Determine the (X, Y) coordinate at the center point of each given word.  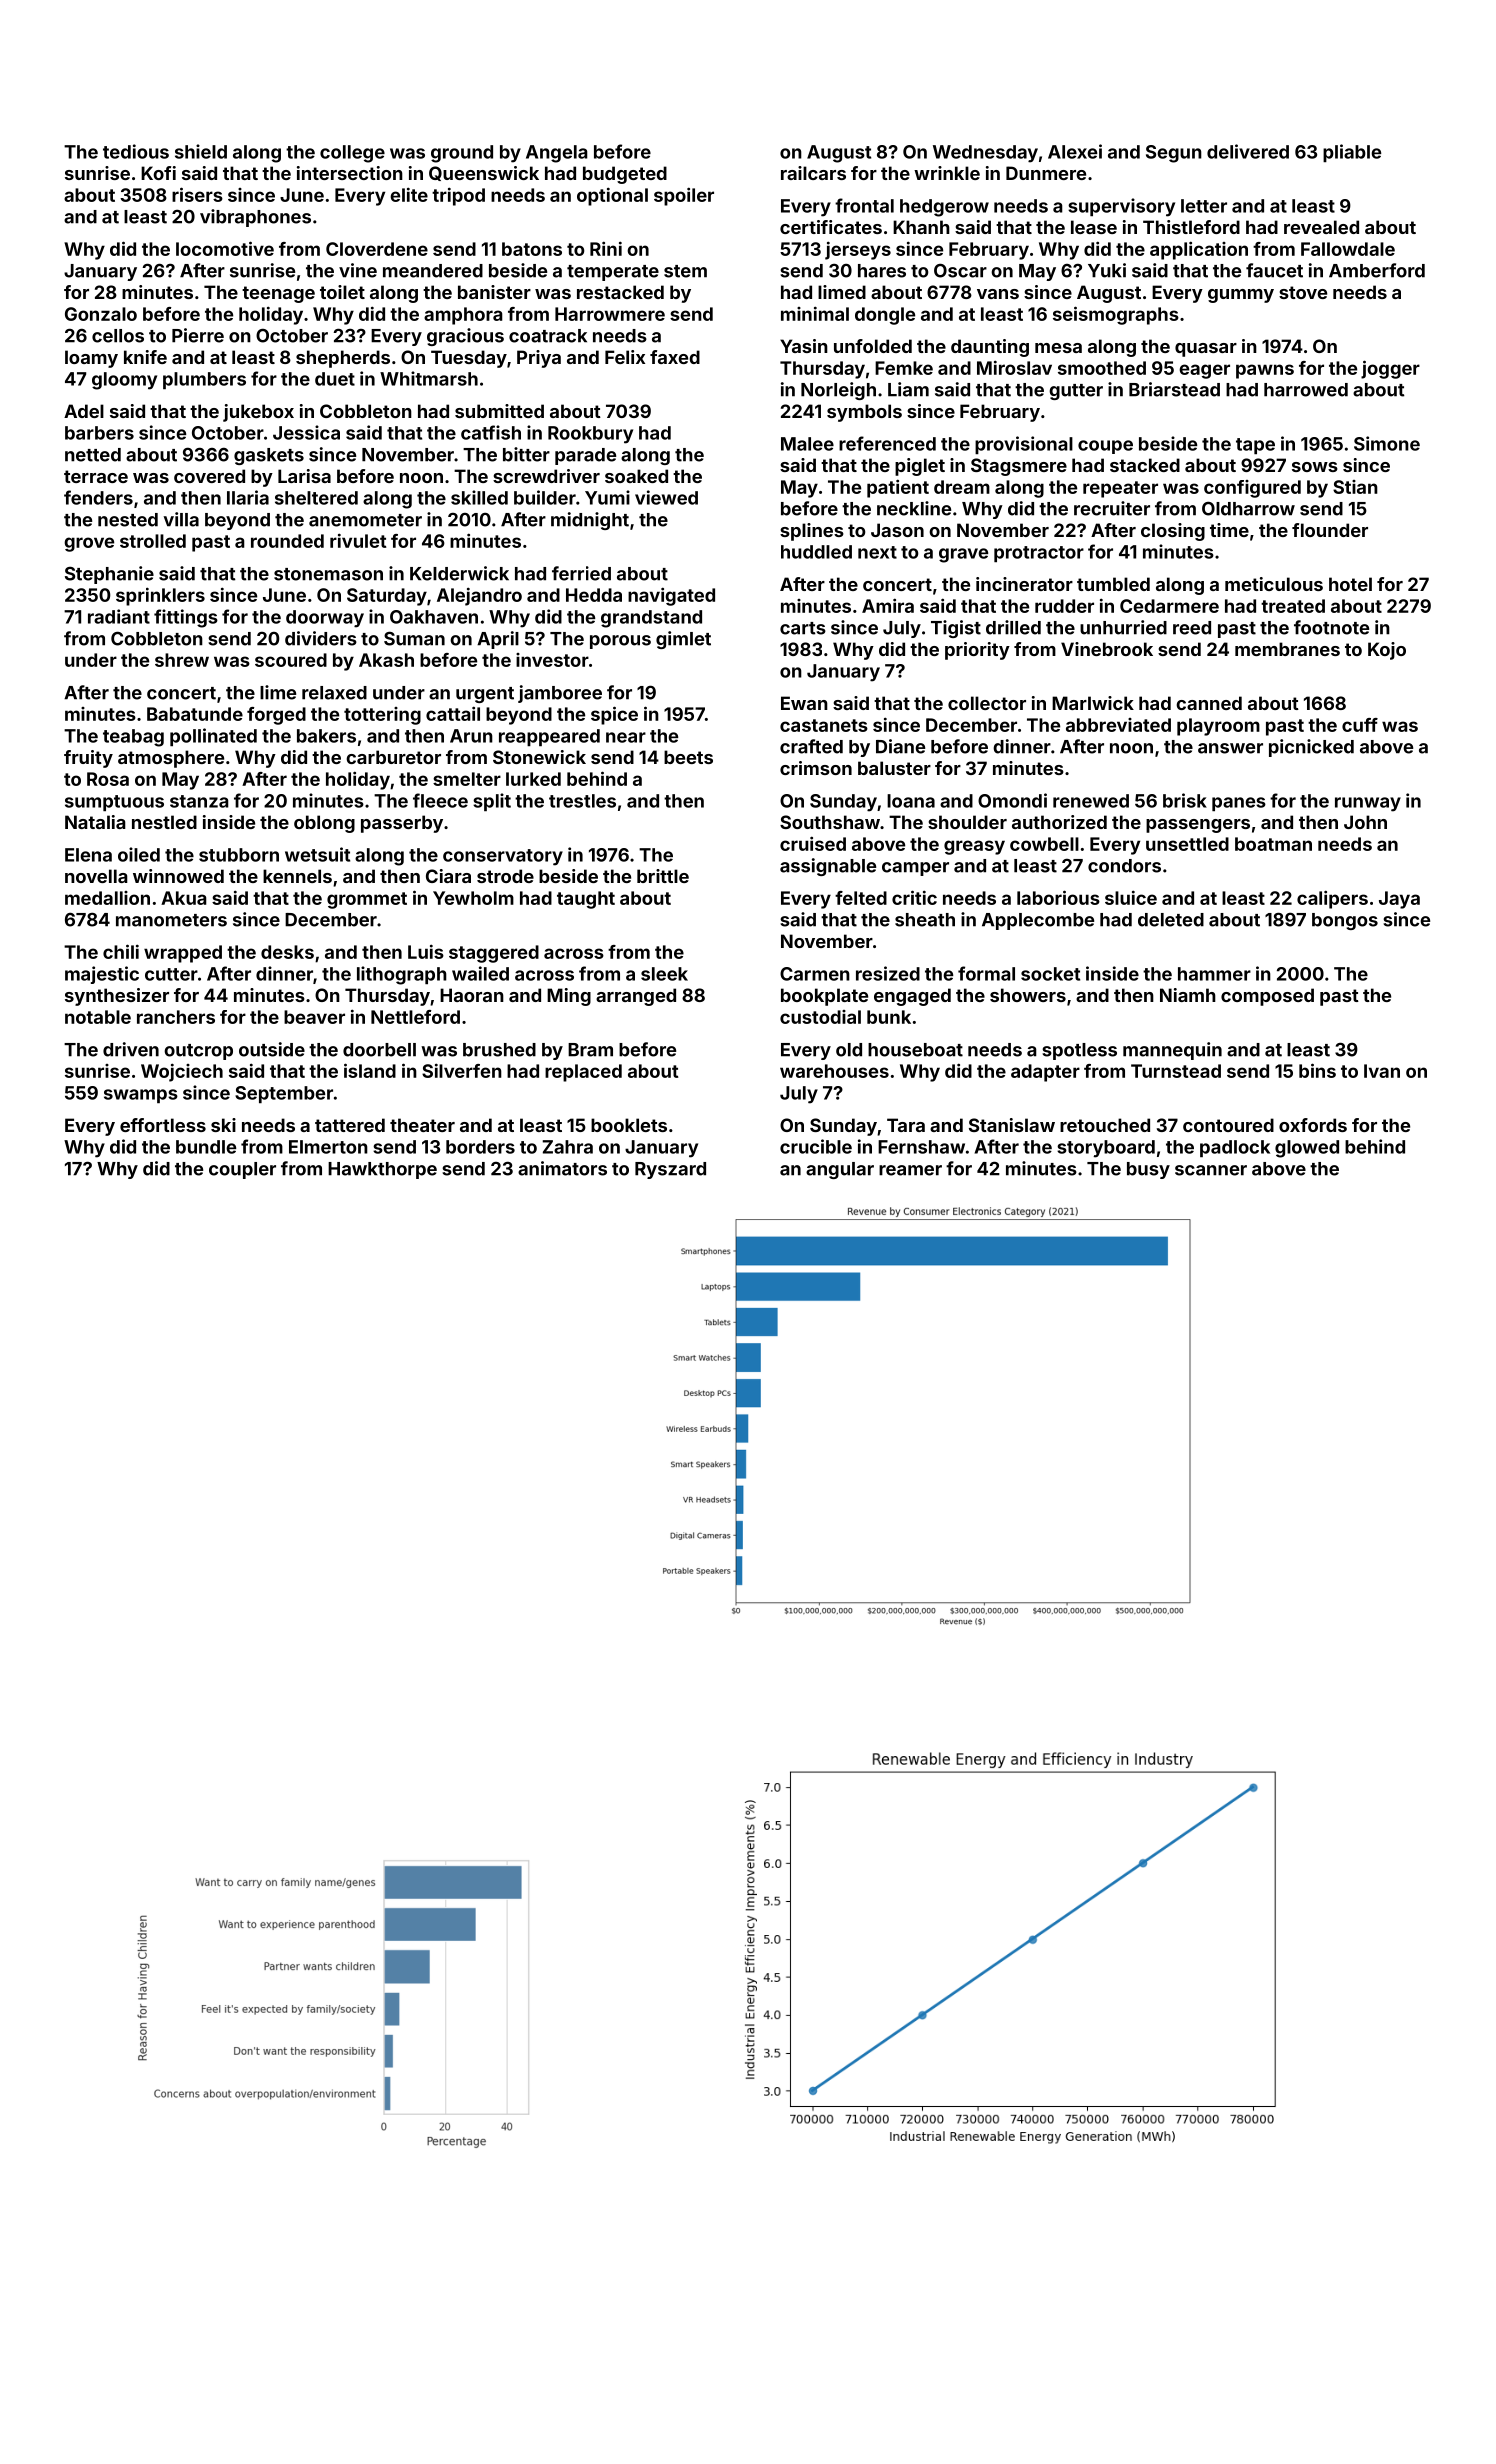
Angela (557, 154)
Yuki (1107, 270)
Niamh (1188, 995)
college (352, 154)
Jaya (1399, 900)
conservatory (503, 857)
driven (131, 1049)
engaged (912, 997)
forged (276, 716)
